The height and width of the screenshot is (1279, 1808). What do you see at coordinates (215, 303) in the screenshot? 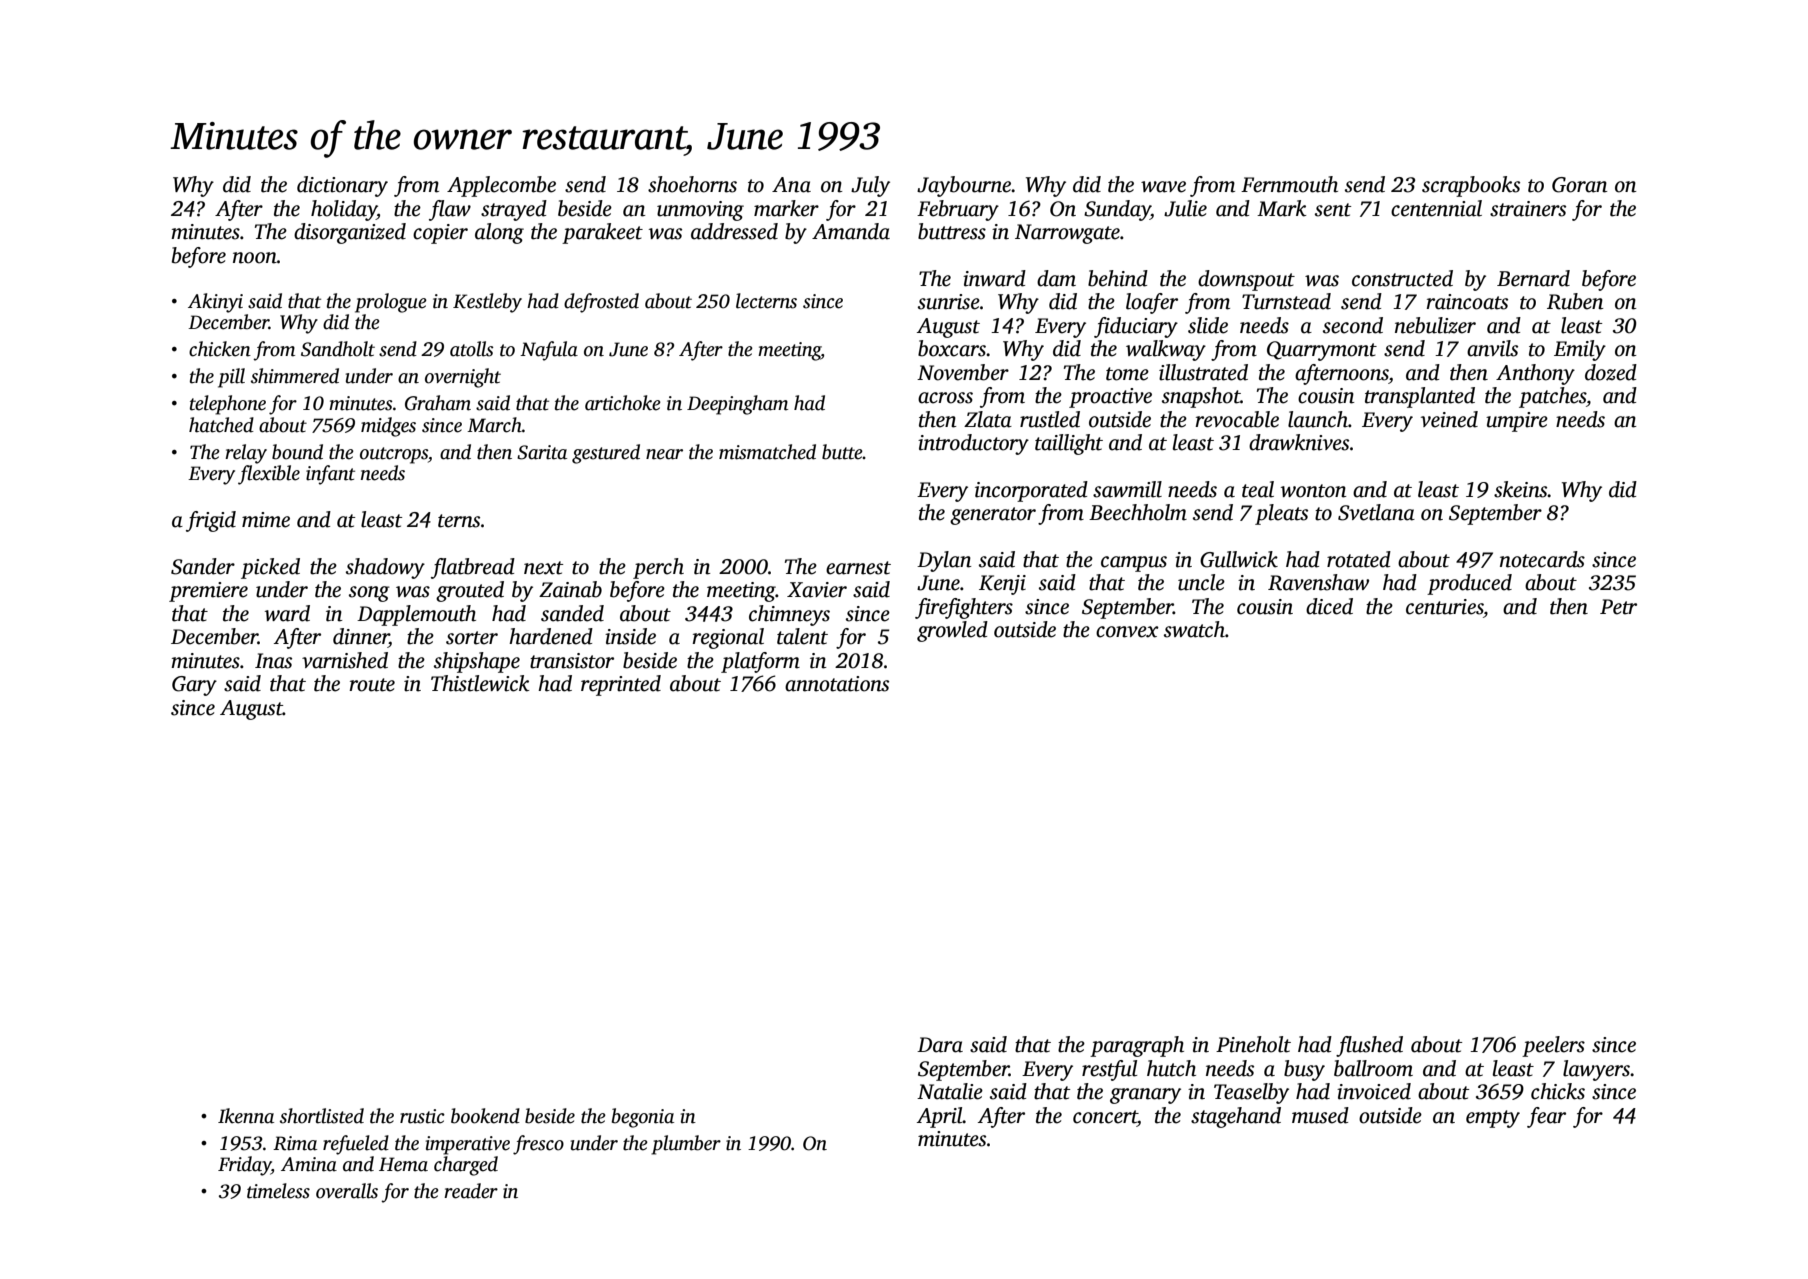
I see `Akinyi` at bounding box center [215, 303].
